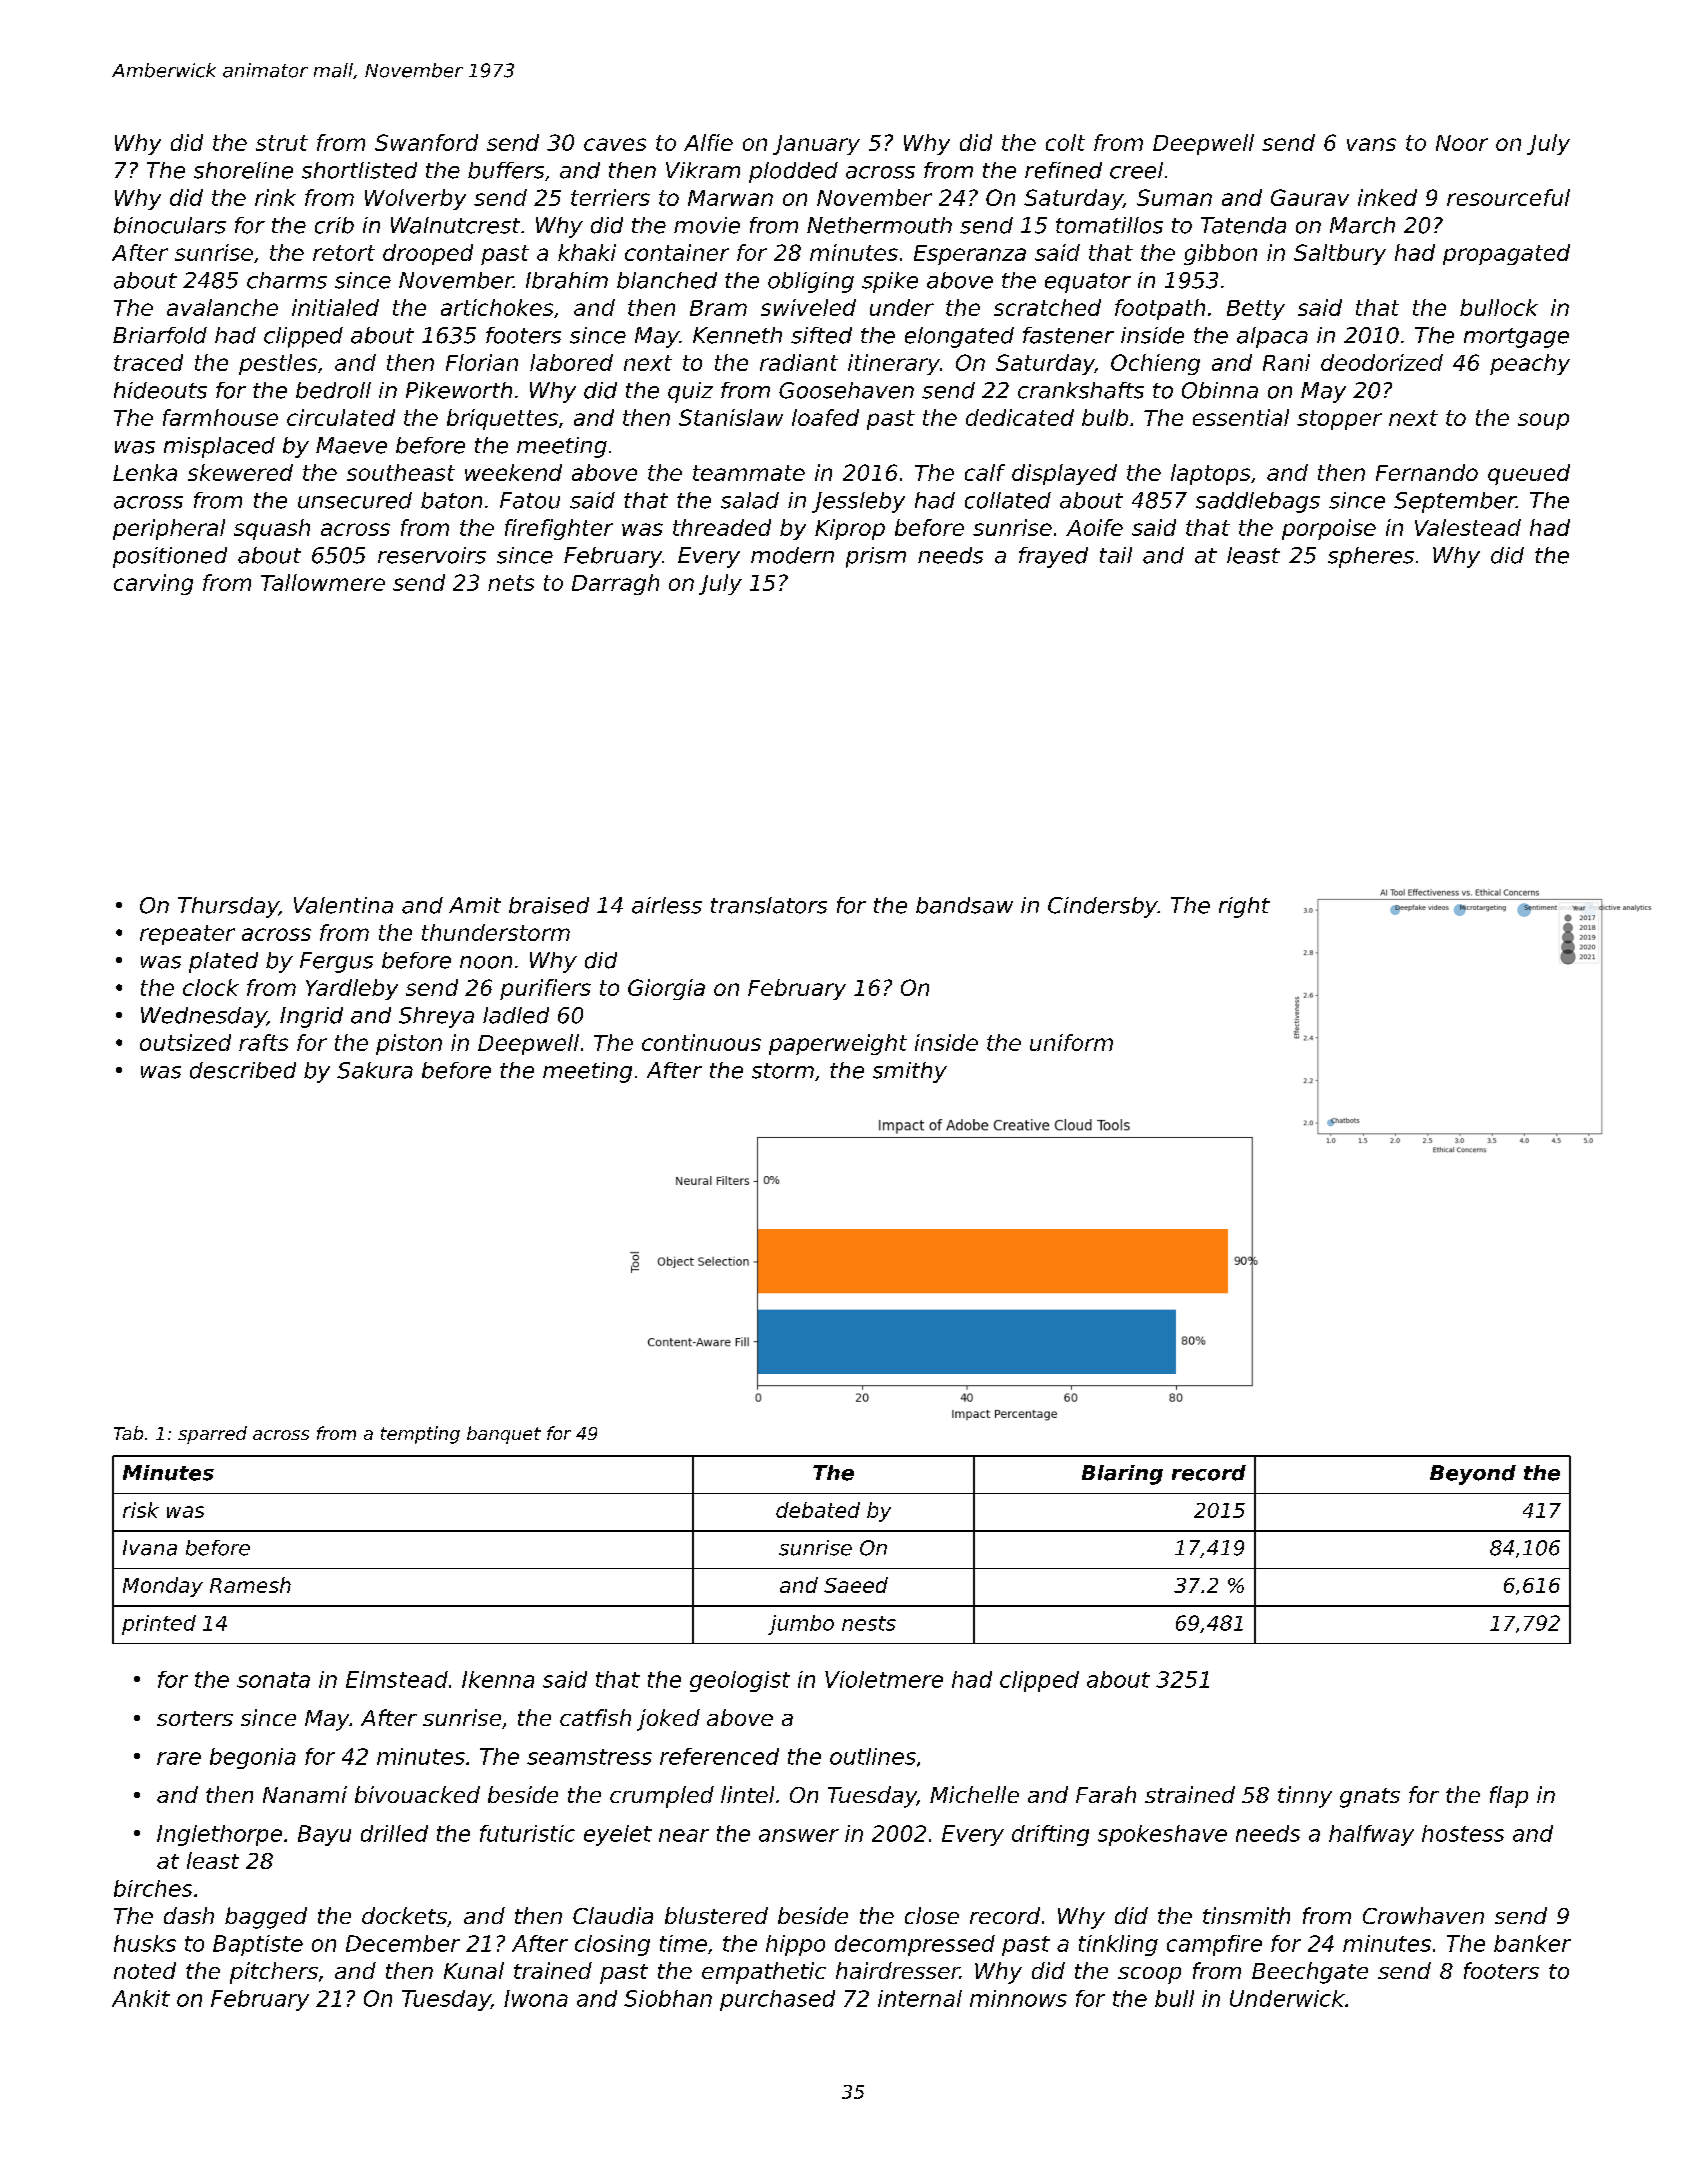 The image size is (1683, 2178). Describe the element at coordinates (145, 1970) in the document. I see `noted` at that location.
